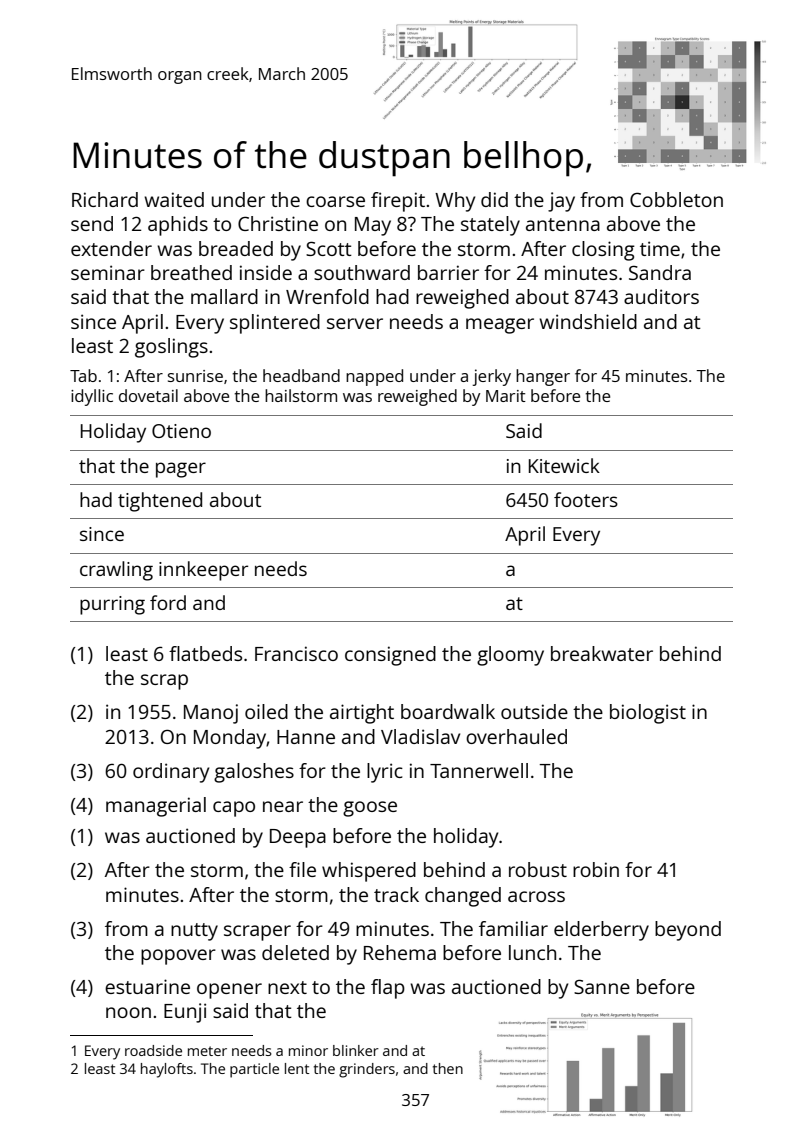 This document has height=1139, width=803. What do you see at coordinates (448, 1068) in the document?
I see `then` at bounding box center [448, 1068].
